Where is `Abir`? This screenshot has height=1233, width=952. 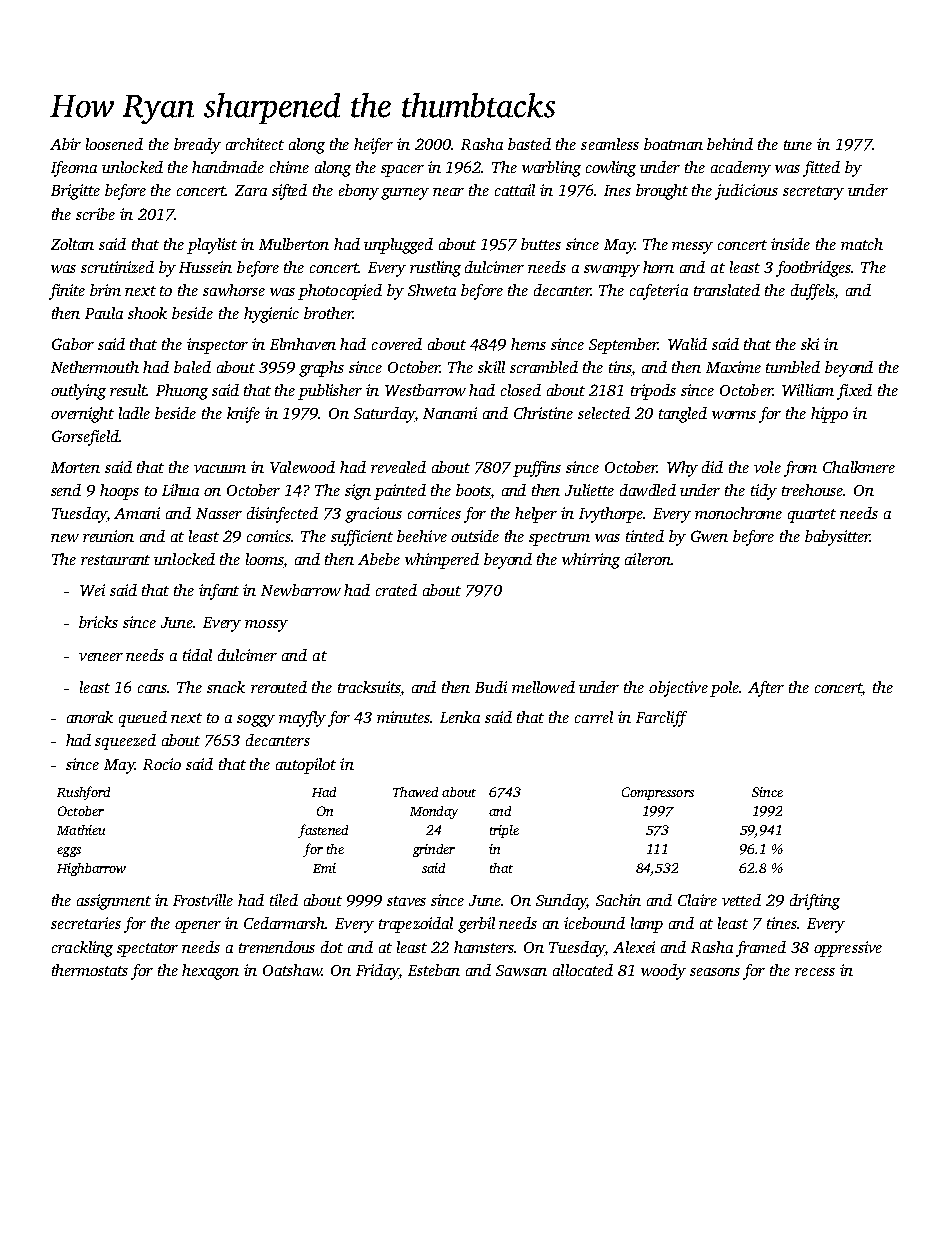
Abir is located at coordinates (65, 144).
